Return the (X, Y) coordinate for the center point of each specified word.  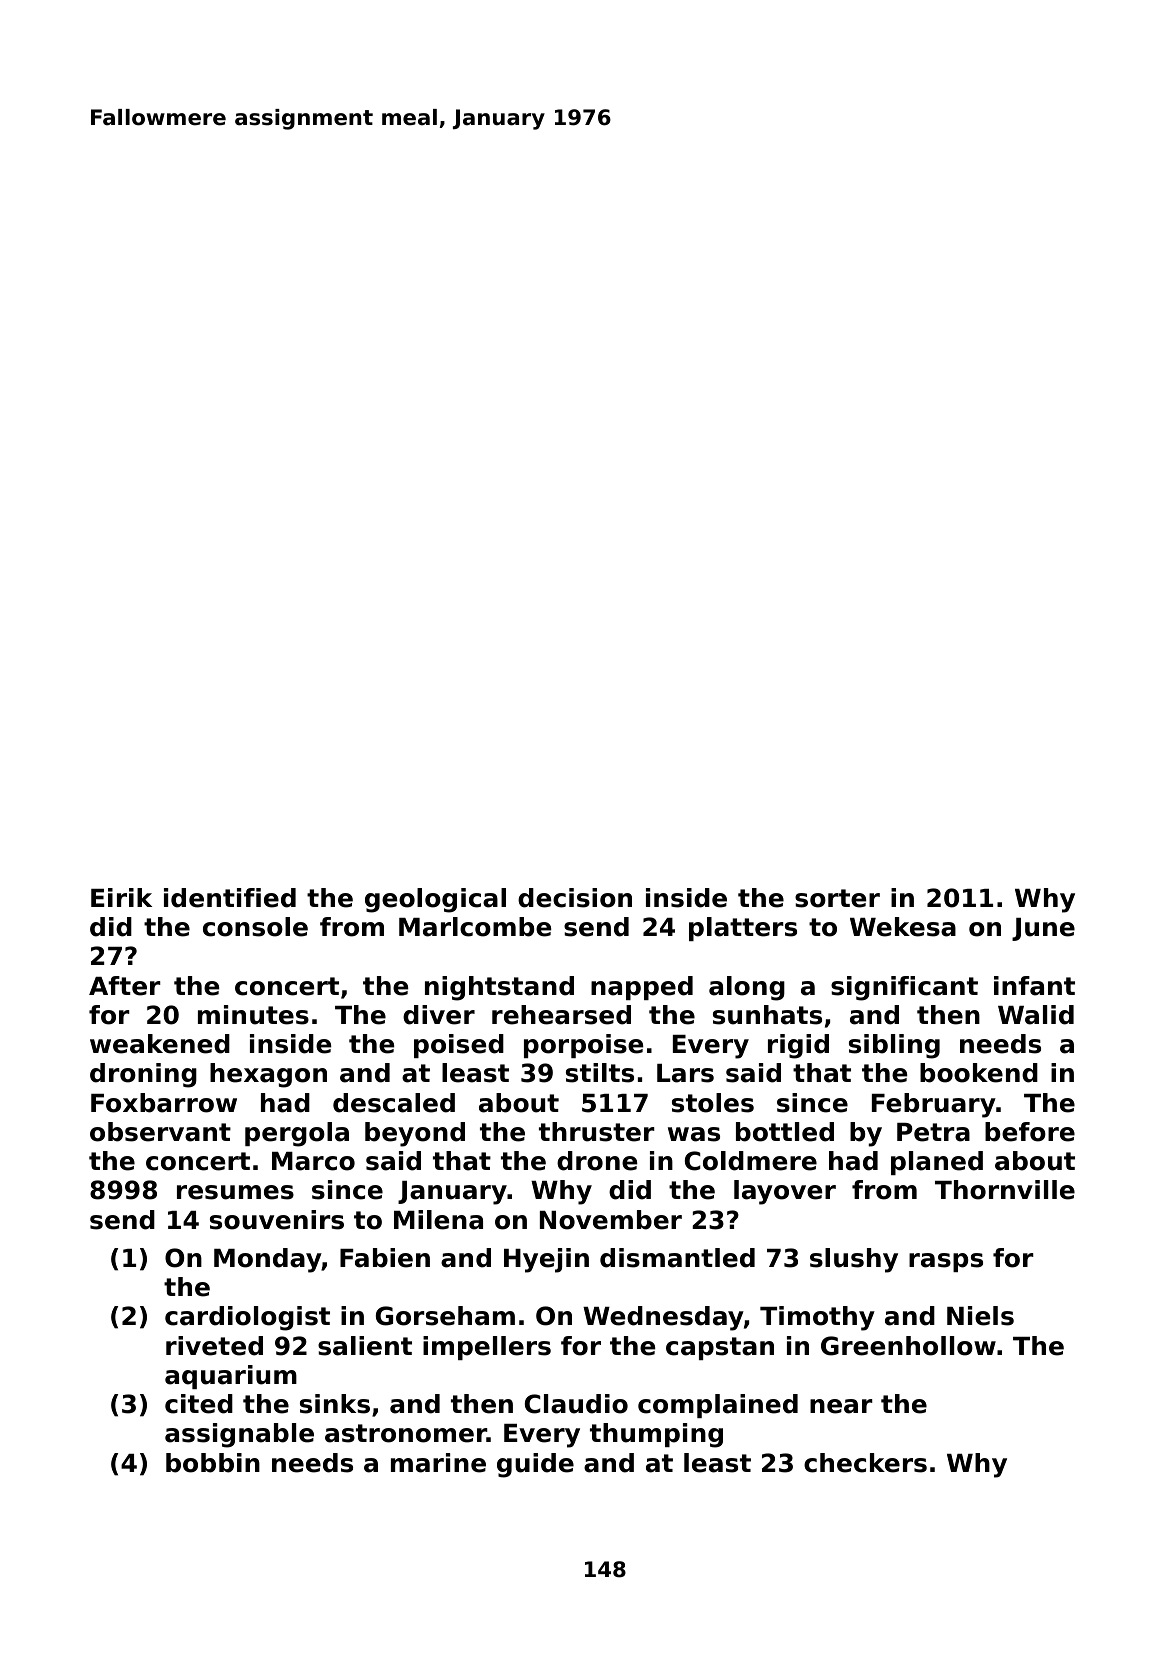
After (125, 986)
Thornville (1005, 1190)
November (611, 1220)
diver (439, 1015)
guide (535, 1465)
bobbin (213, 1463)
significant (904, 988)
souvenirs (277, 1220)
